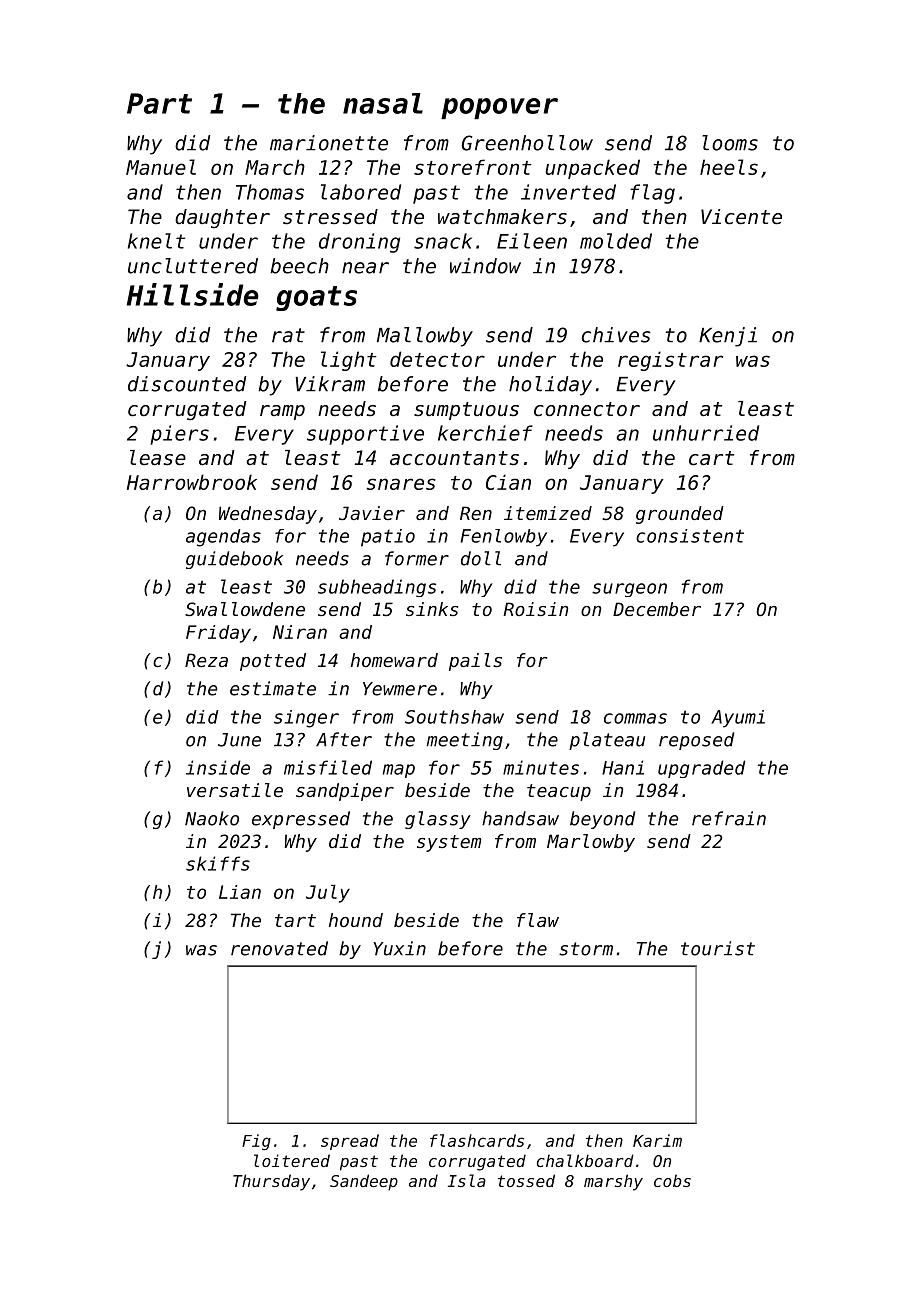 The image size is (924, 1311). What do you see at coordinates (730, 143) in the image?
I see `looms` at bounding box center [730, 143].
